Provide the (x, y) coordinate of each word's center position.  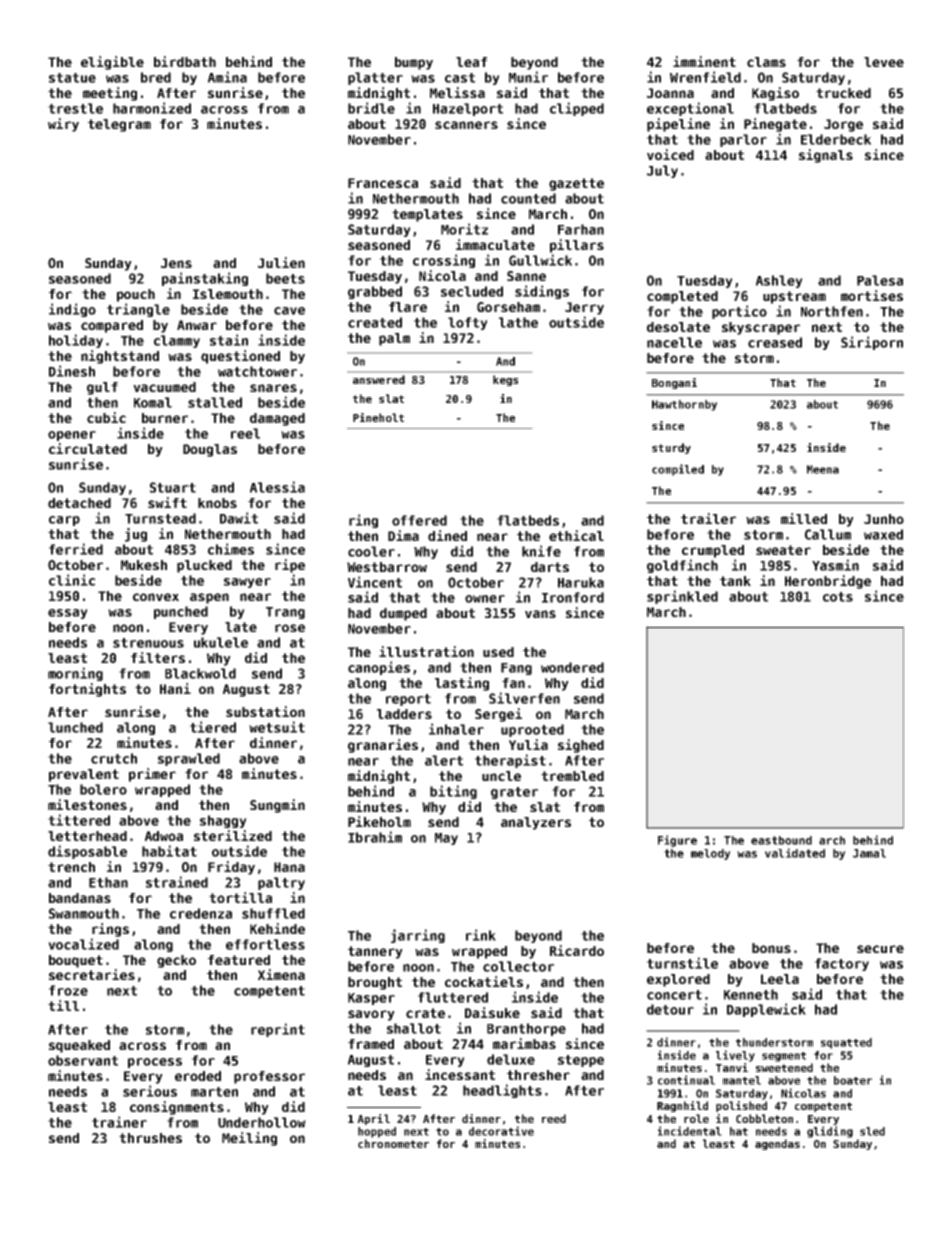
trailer (708, 518)
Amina (227, 77)
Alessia (277, 487)
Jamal (869, 853)
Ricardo (577, 950)
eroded (198, 1076)
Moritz (464, 229)
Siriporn (872, 343)
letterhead (87, 836)
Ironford (573, 597)
